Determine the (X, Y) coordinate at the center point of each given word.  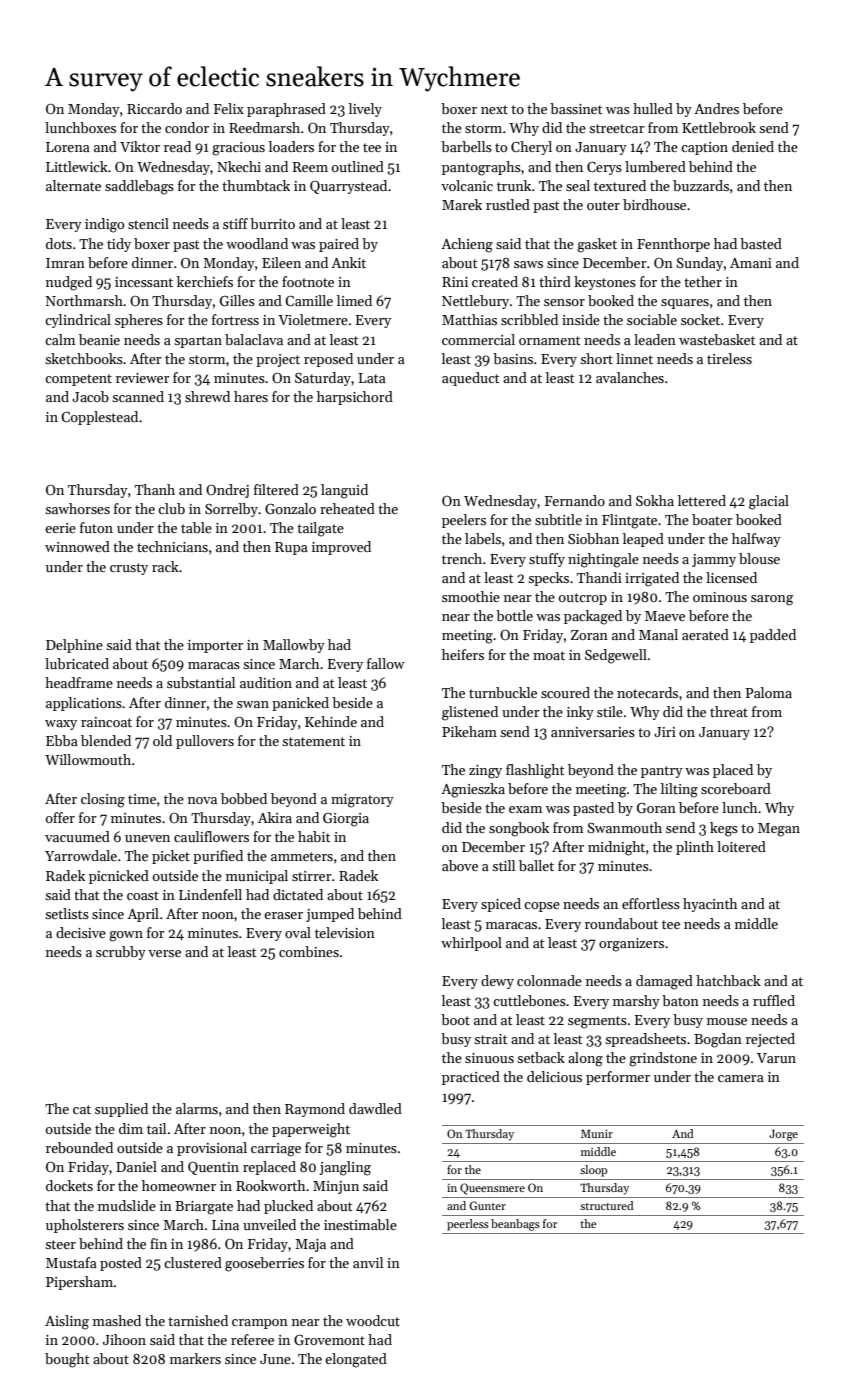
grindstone (663, 1059)
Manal (658, 634)
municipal (257, 877)
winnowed (77, 546)
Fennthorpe (673, 245)
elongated (356, 1360)
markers (195, 1358)
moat (549, 655)
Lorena (68, 147)
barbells (466, 146)
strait (491, 1039)
